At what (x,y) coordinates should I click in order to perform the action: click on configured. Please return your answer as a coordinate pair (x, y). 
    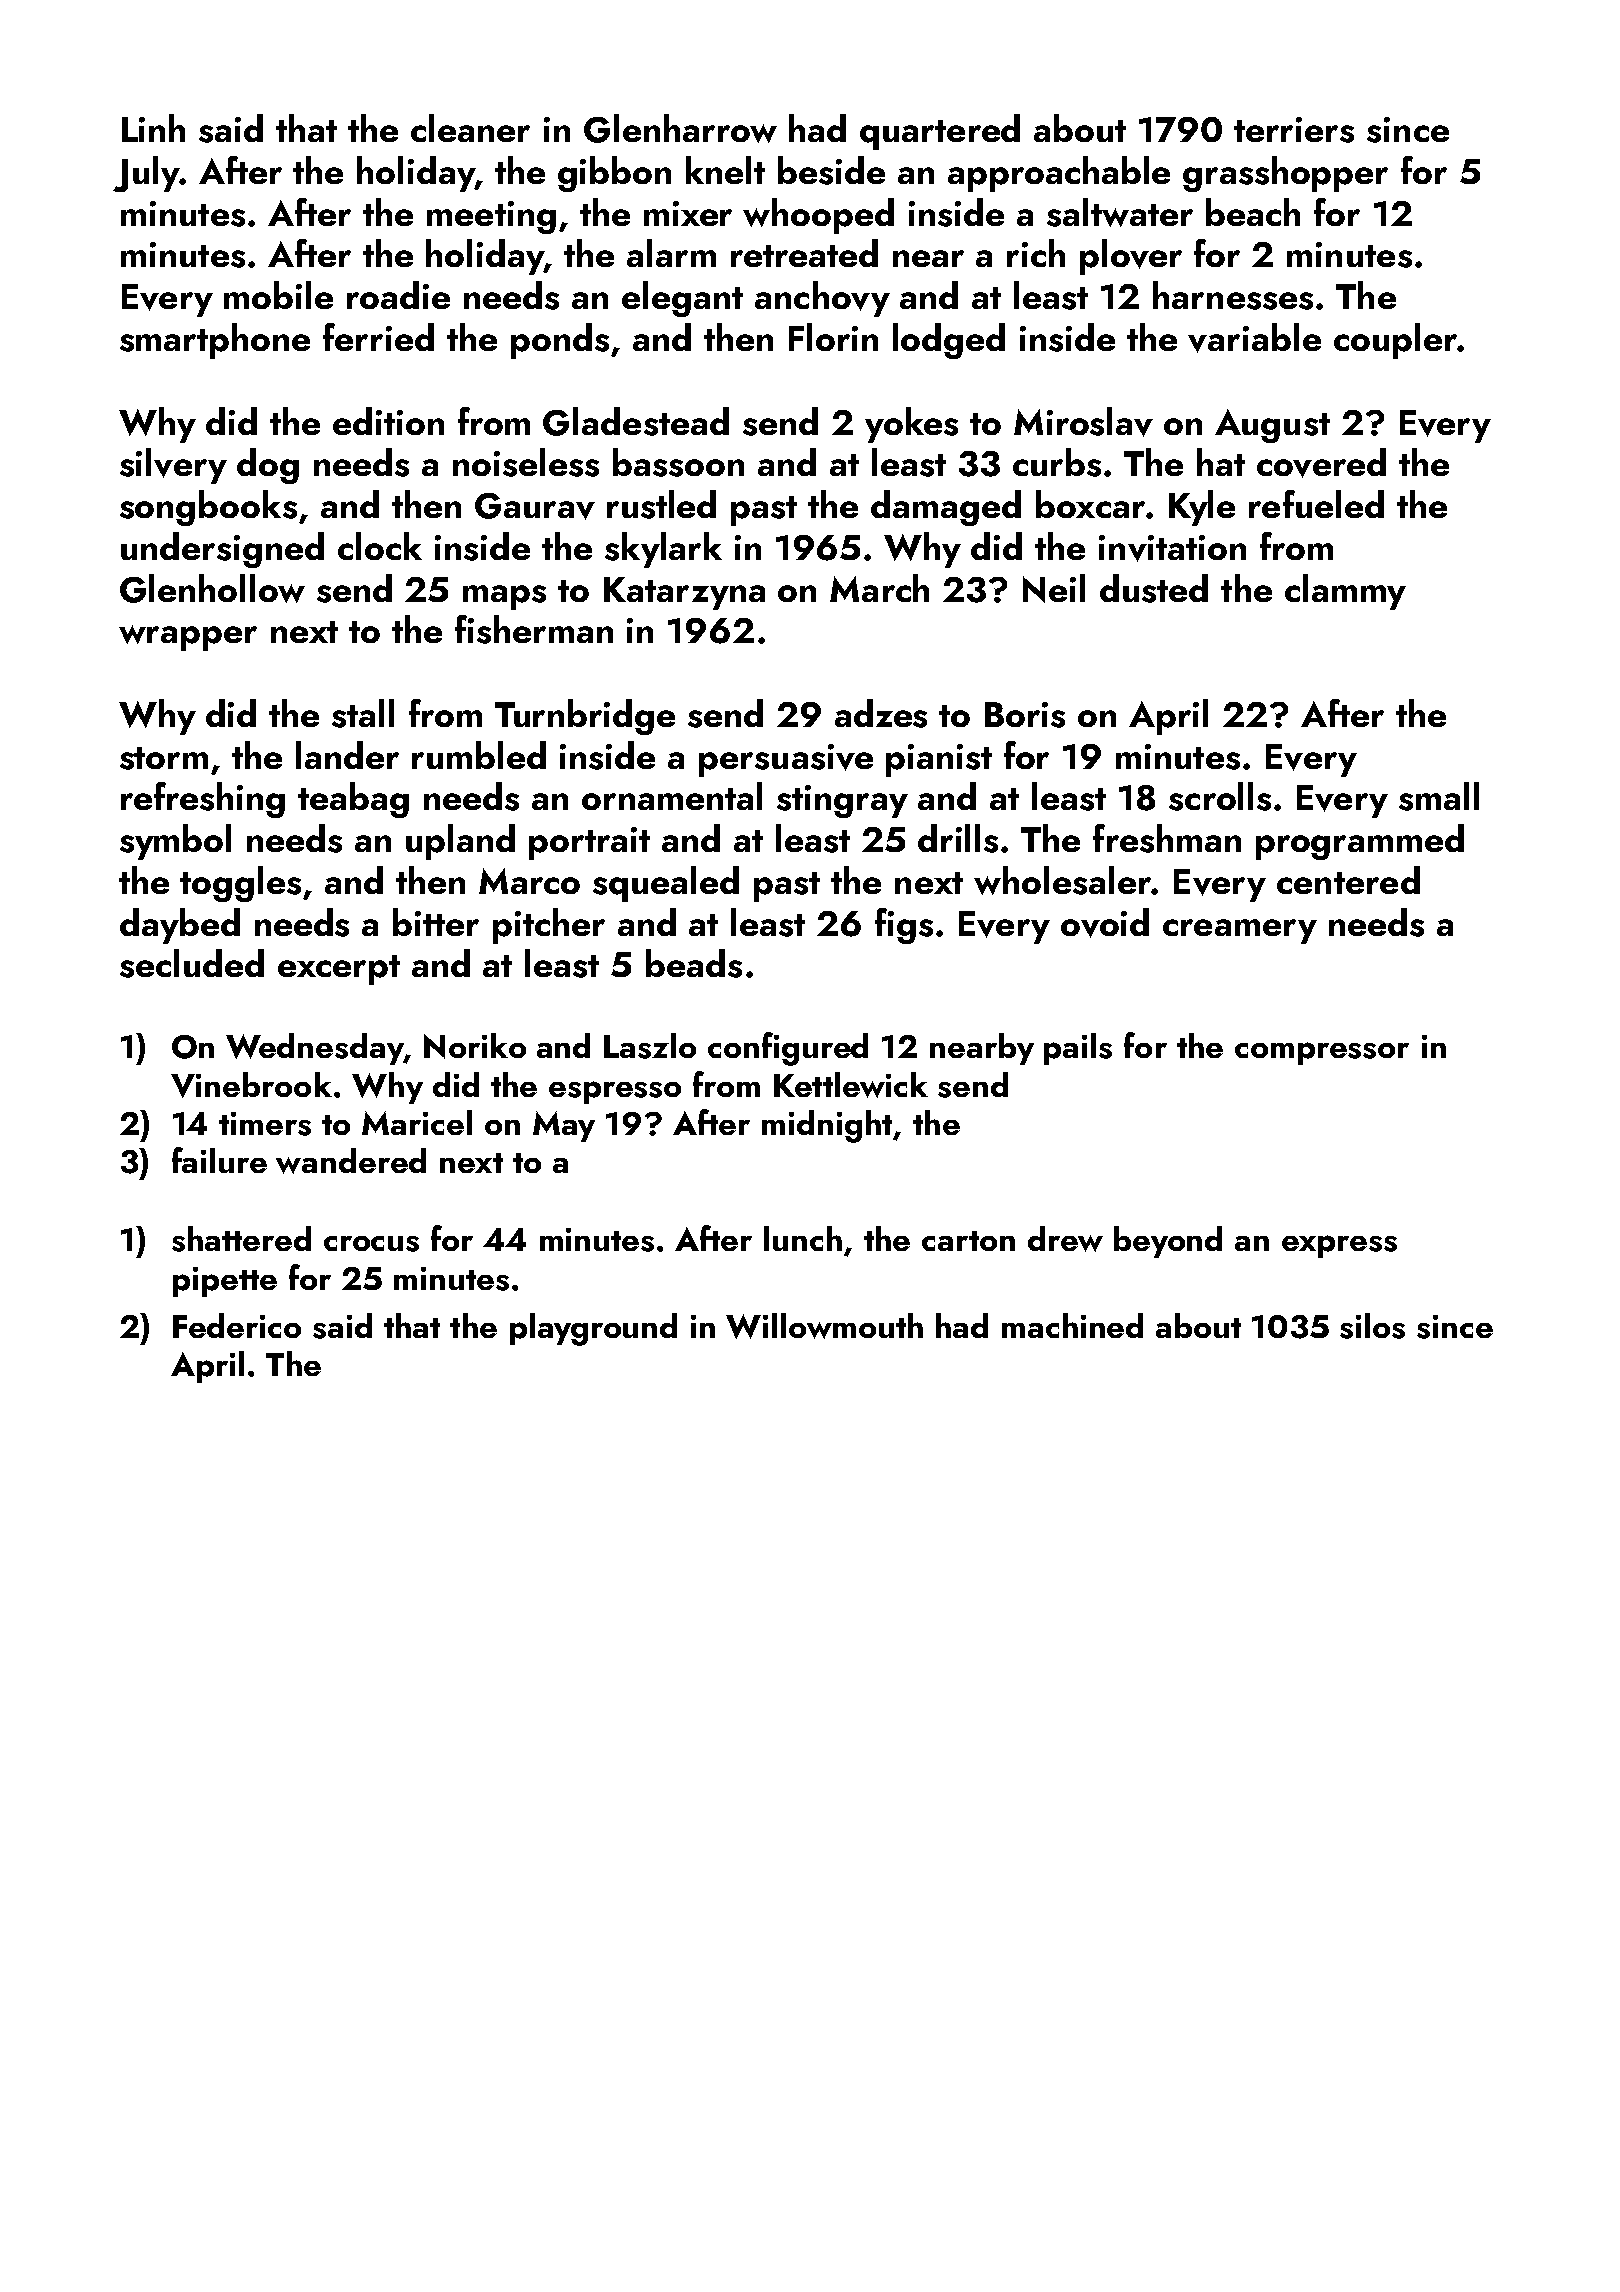
    Looking at the image, I should click on (788, 1049).
